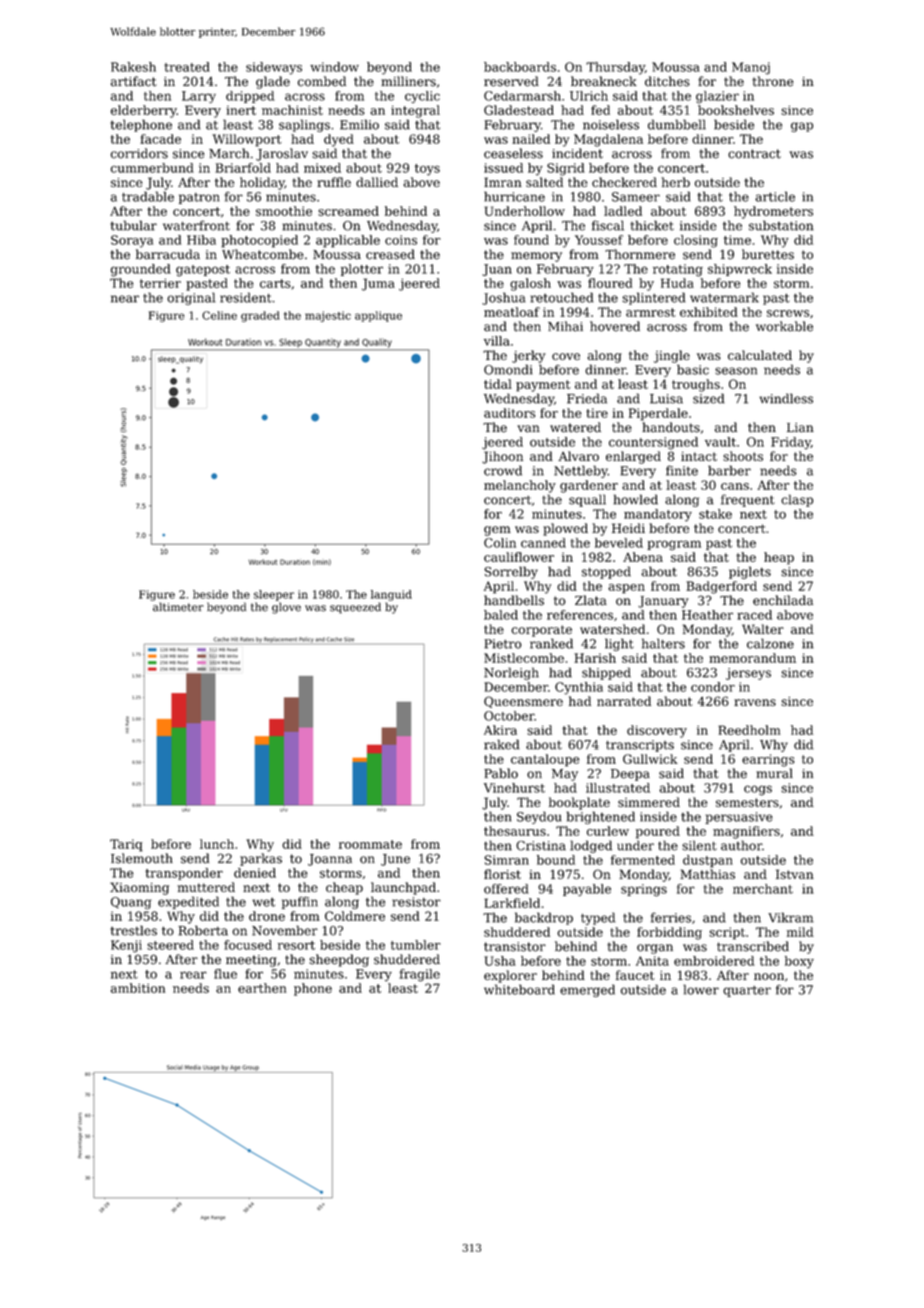 The width and height of the screenshot is (924, 1308). I want to click on graded, so click(260, 316).
